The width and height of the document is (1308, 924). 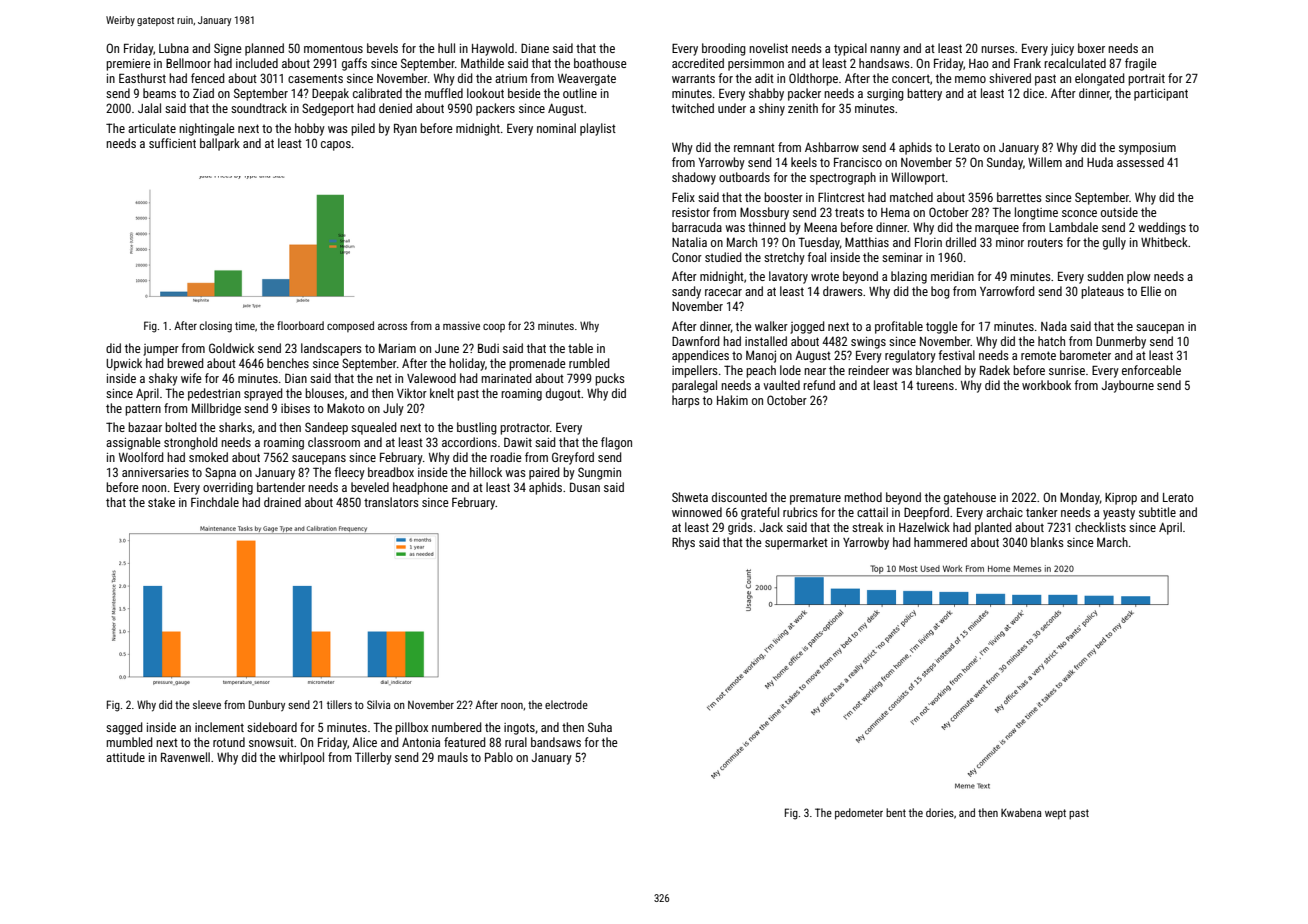 What do you see at coordinates (382, 48) in the document?
I see `bevels` at bounding box center [382, 48].
